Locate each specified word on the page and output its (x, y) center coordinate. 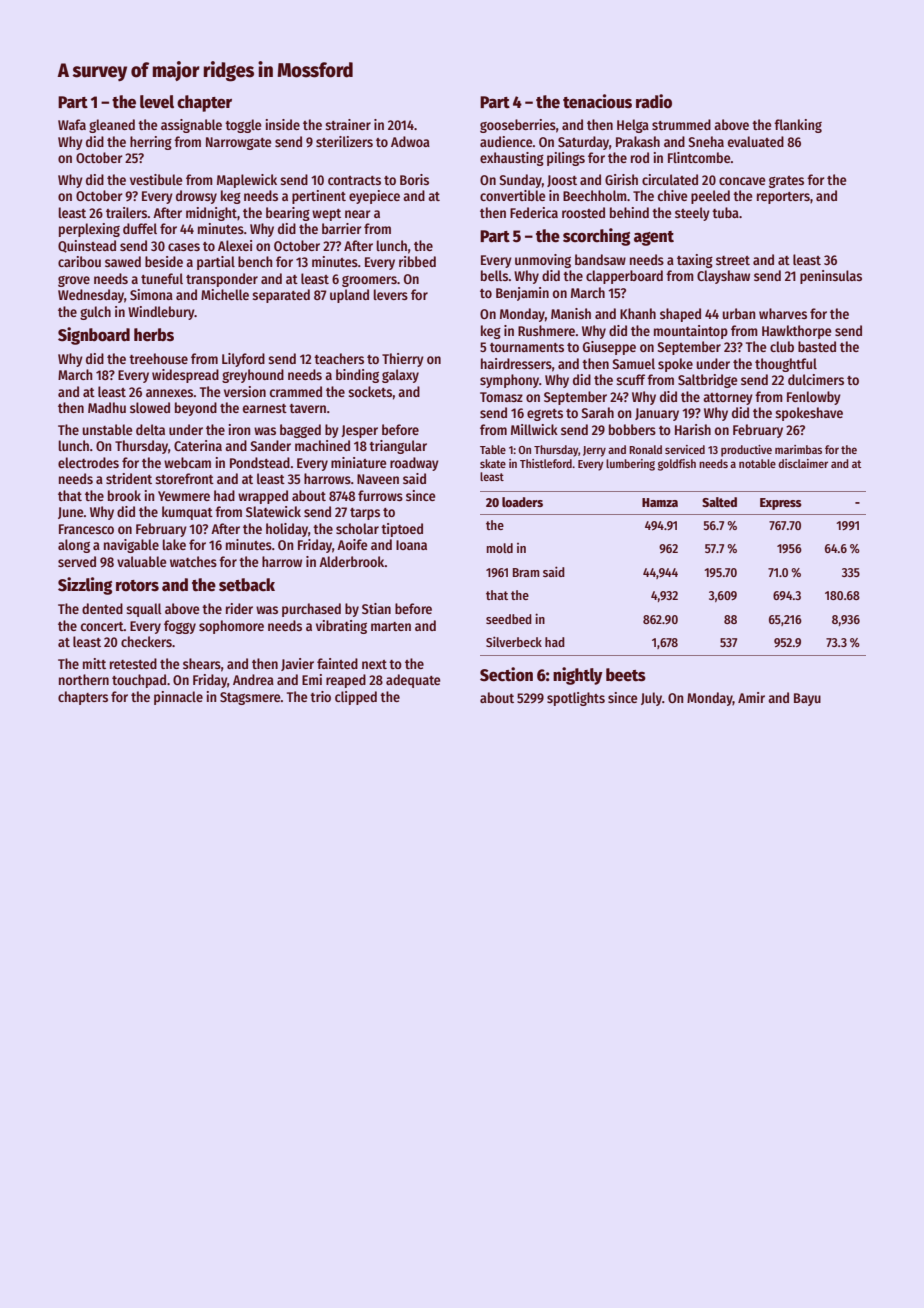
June (71, 513)
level (157, 102)
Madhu (107, 407)
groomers (369, 281)
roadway (414, 464)
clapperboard (624, 277)
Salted (719, 502)
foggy (180, 627)
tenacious (597, 101)
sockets (370, 391)
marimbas (798, 449)
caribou (79, 261)
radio (654, 101)
